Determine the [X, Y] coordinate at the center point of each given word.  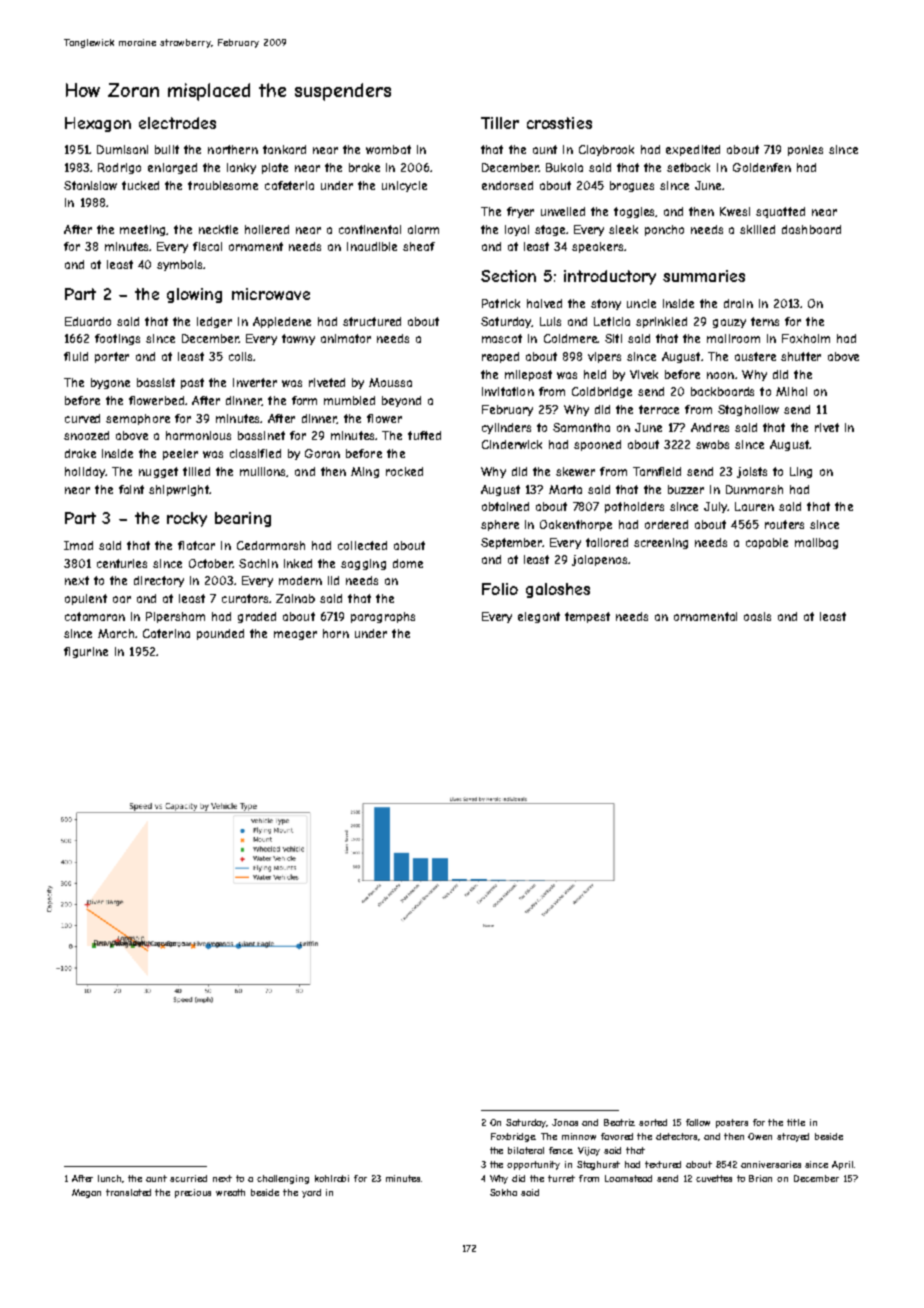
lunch [110, 1179]
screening [661, 543]
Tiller [500, 123]
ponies [805, 150]
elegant [539, 617]
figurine [86, 652]
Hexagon [98, 124]
